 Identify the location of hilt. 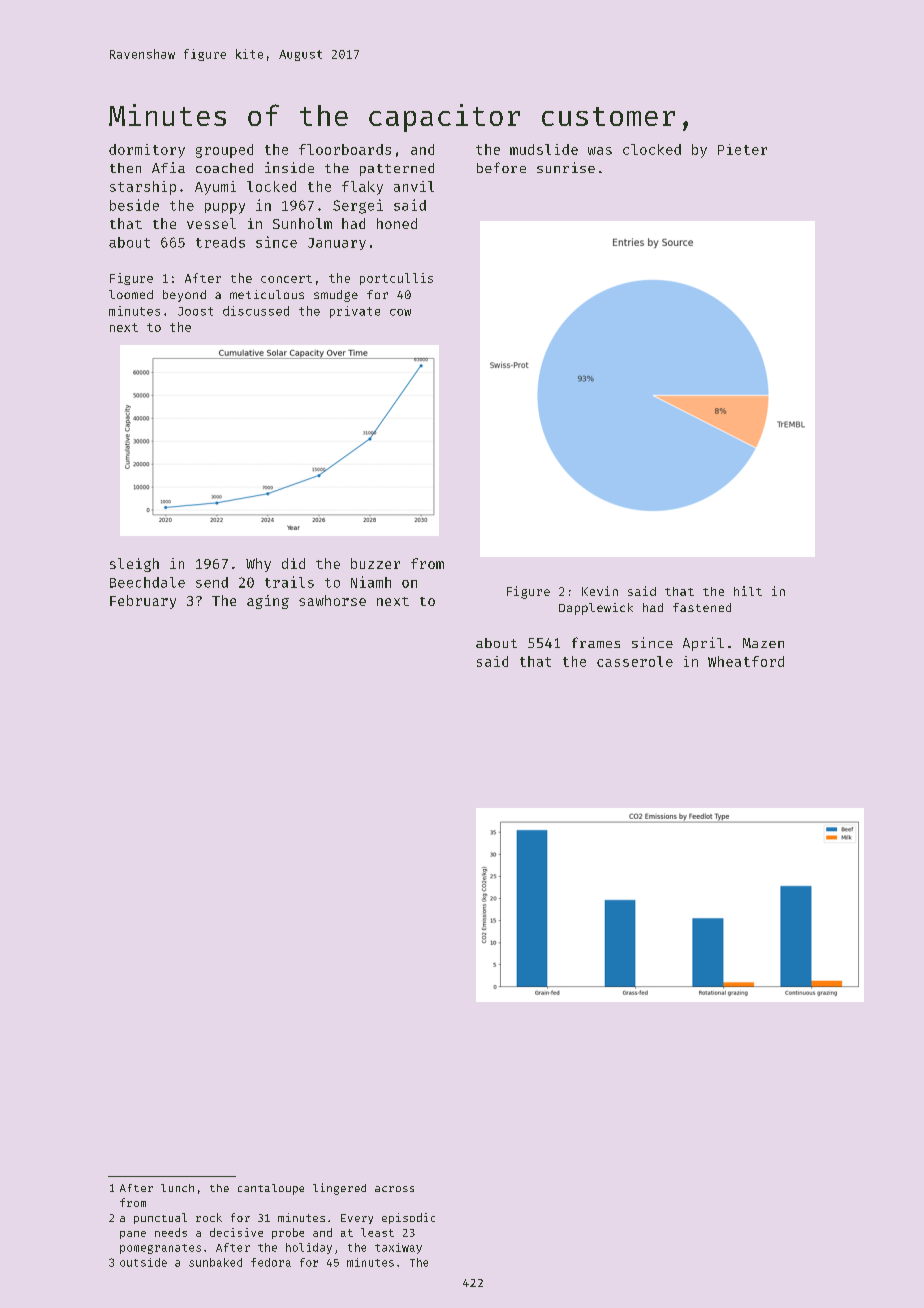
(748, 591).
